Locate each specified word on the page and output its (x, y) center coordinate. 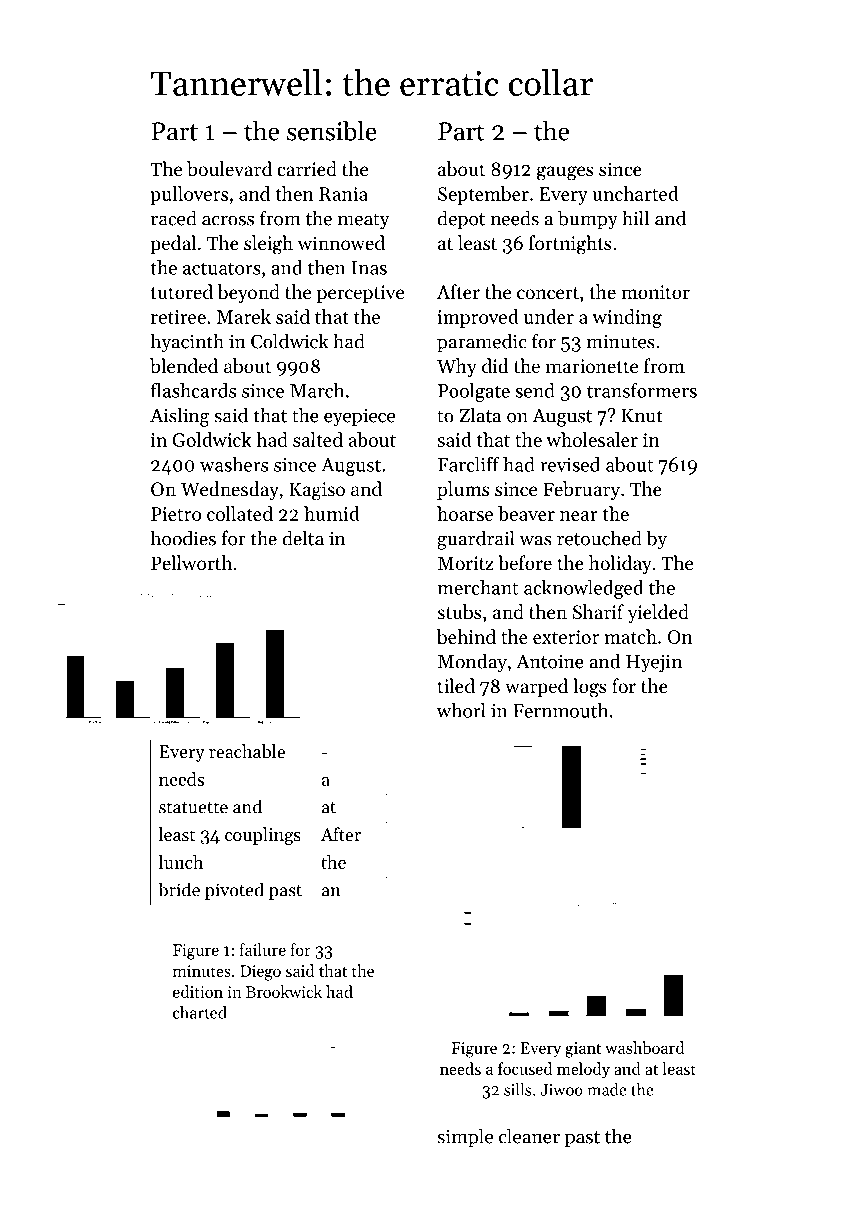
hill (635, 218)
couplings (263, 836)
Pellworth (191, 563)
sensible (332, 131)
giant (583, 1050)
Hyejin (654, 663)
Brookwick (284, 991)
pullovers (189, 195)
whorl (461, 710)
